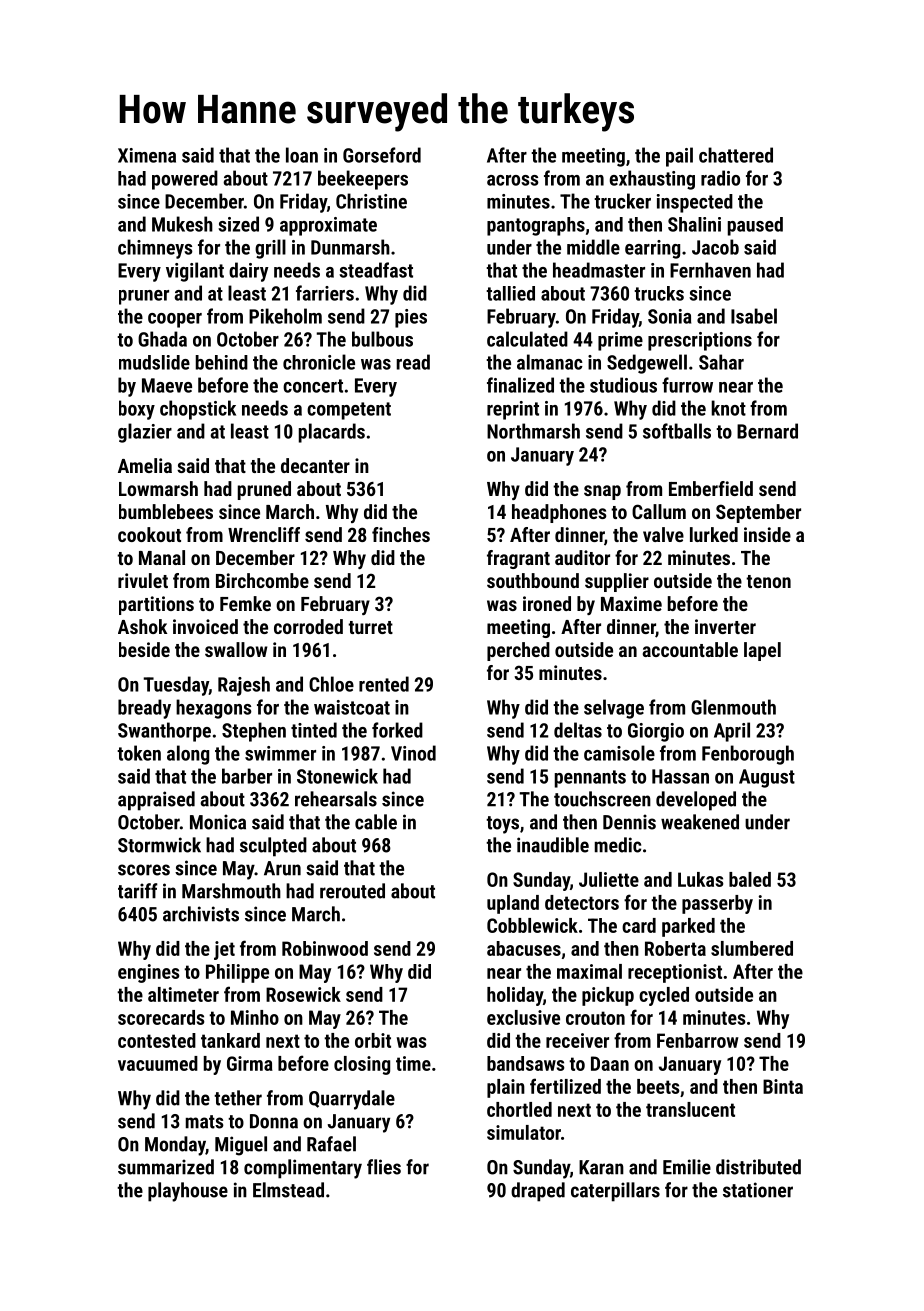 The image size is (924, 1311). What do you see at coordinates (182, 224) in the screenshot?
I see `Mukesh` at bounding box center [182, 224].
